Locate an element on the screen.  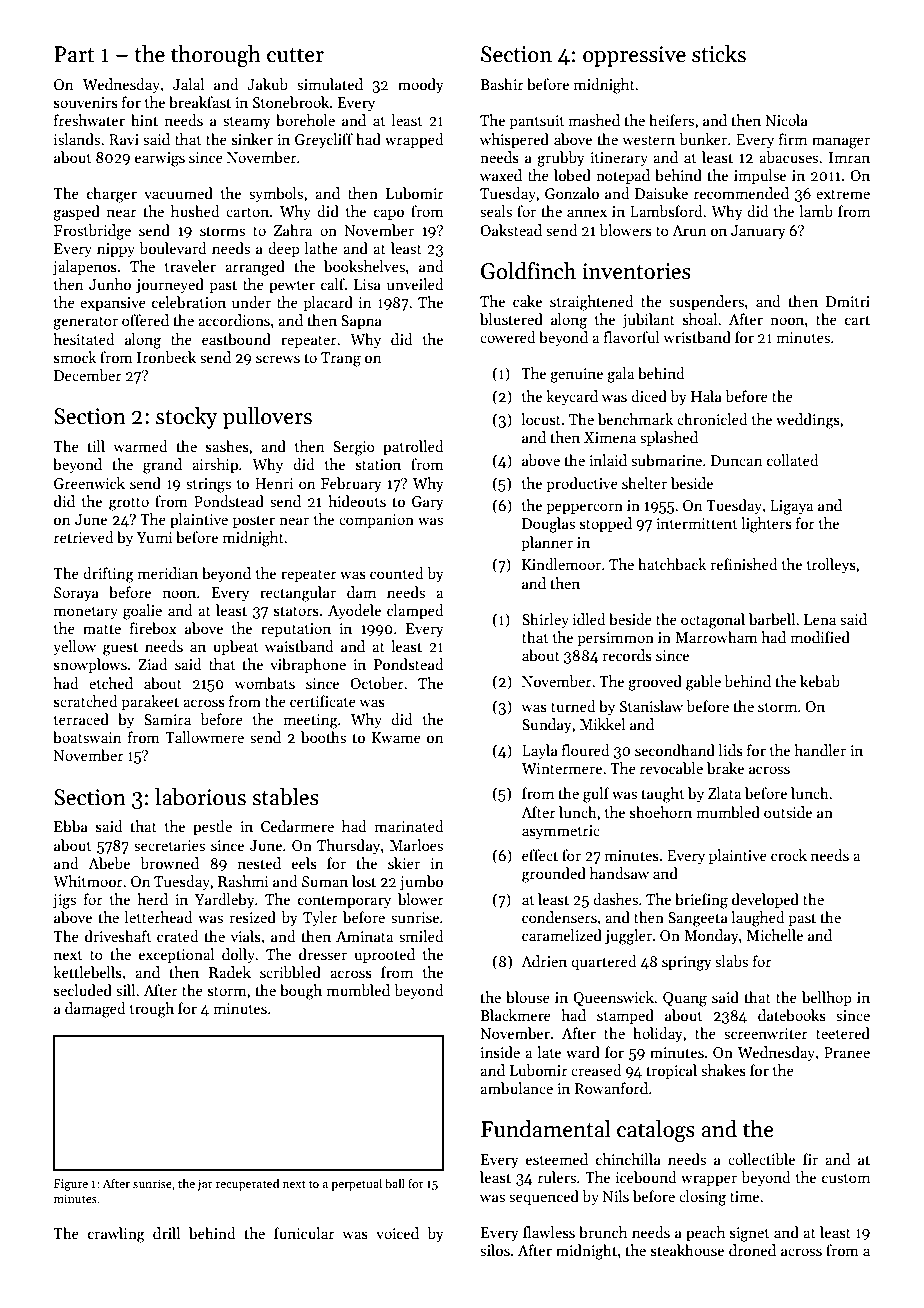
sticks is located at coordinates (719, 54).
